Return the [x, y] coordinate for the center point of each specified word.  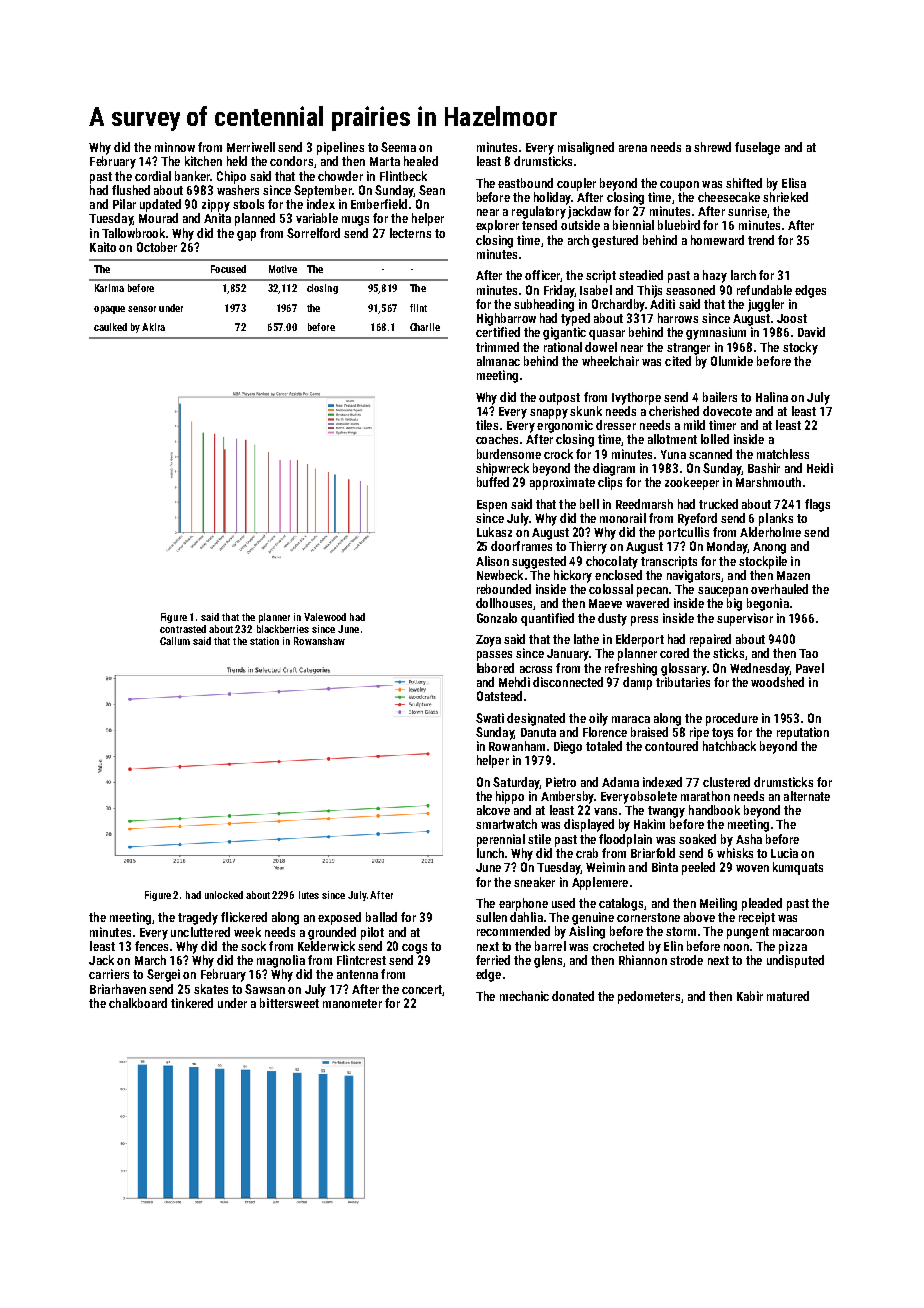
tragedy [198, 918]
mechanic [524, 996]
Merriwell [251, 147]
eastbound [525, 183]
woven [752, 868]
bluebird [679, 225]
